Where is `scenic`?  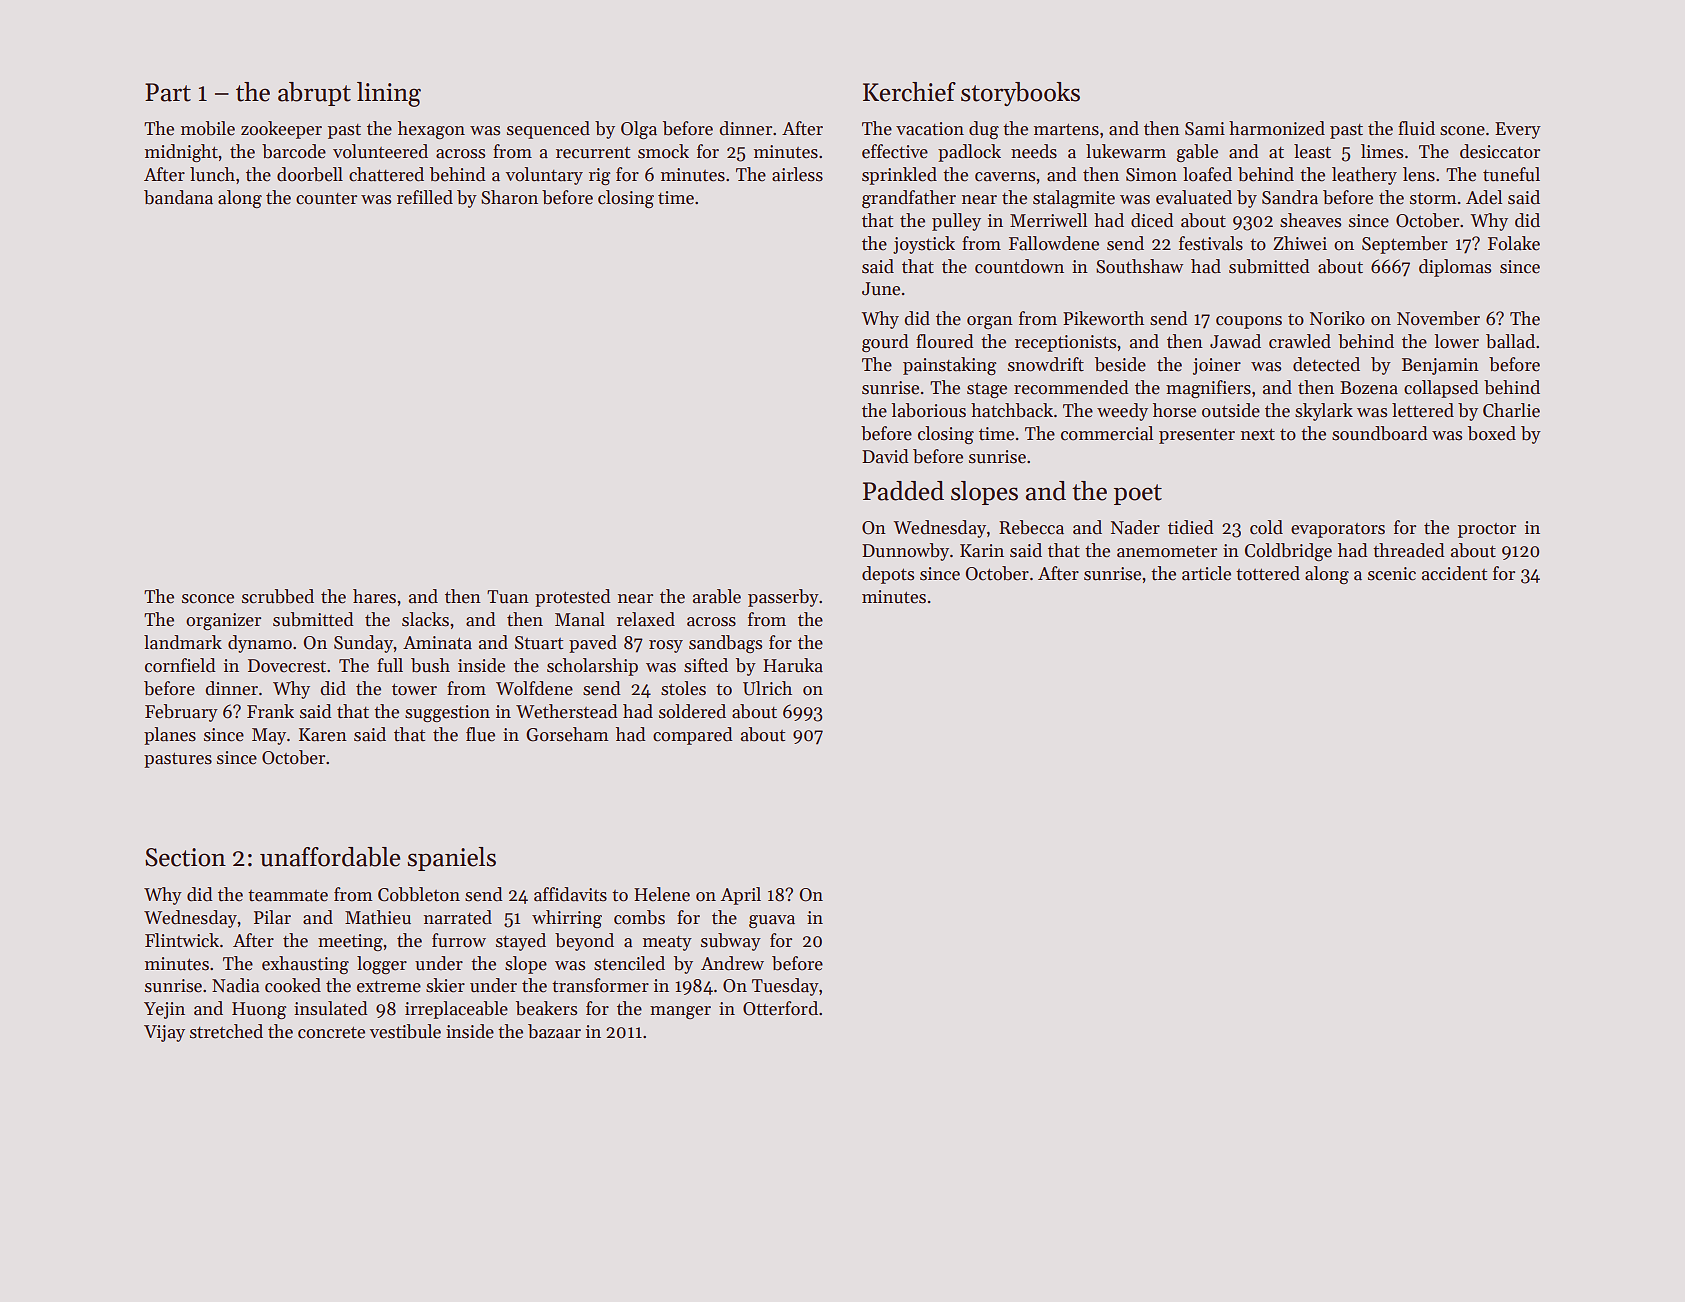
scenic is located at coordinates (1392, 574).
